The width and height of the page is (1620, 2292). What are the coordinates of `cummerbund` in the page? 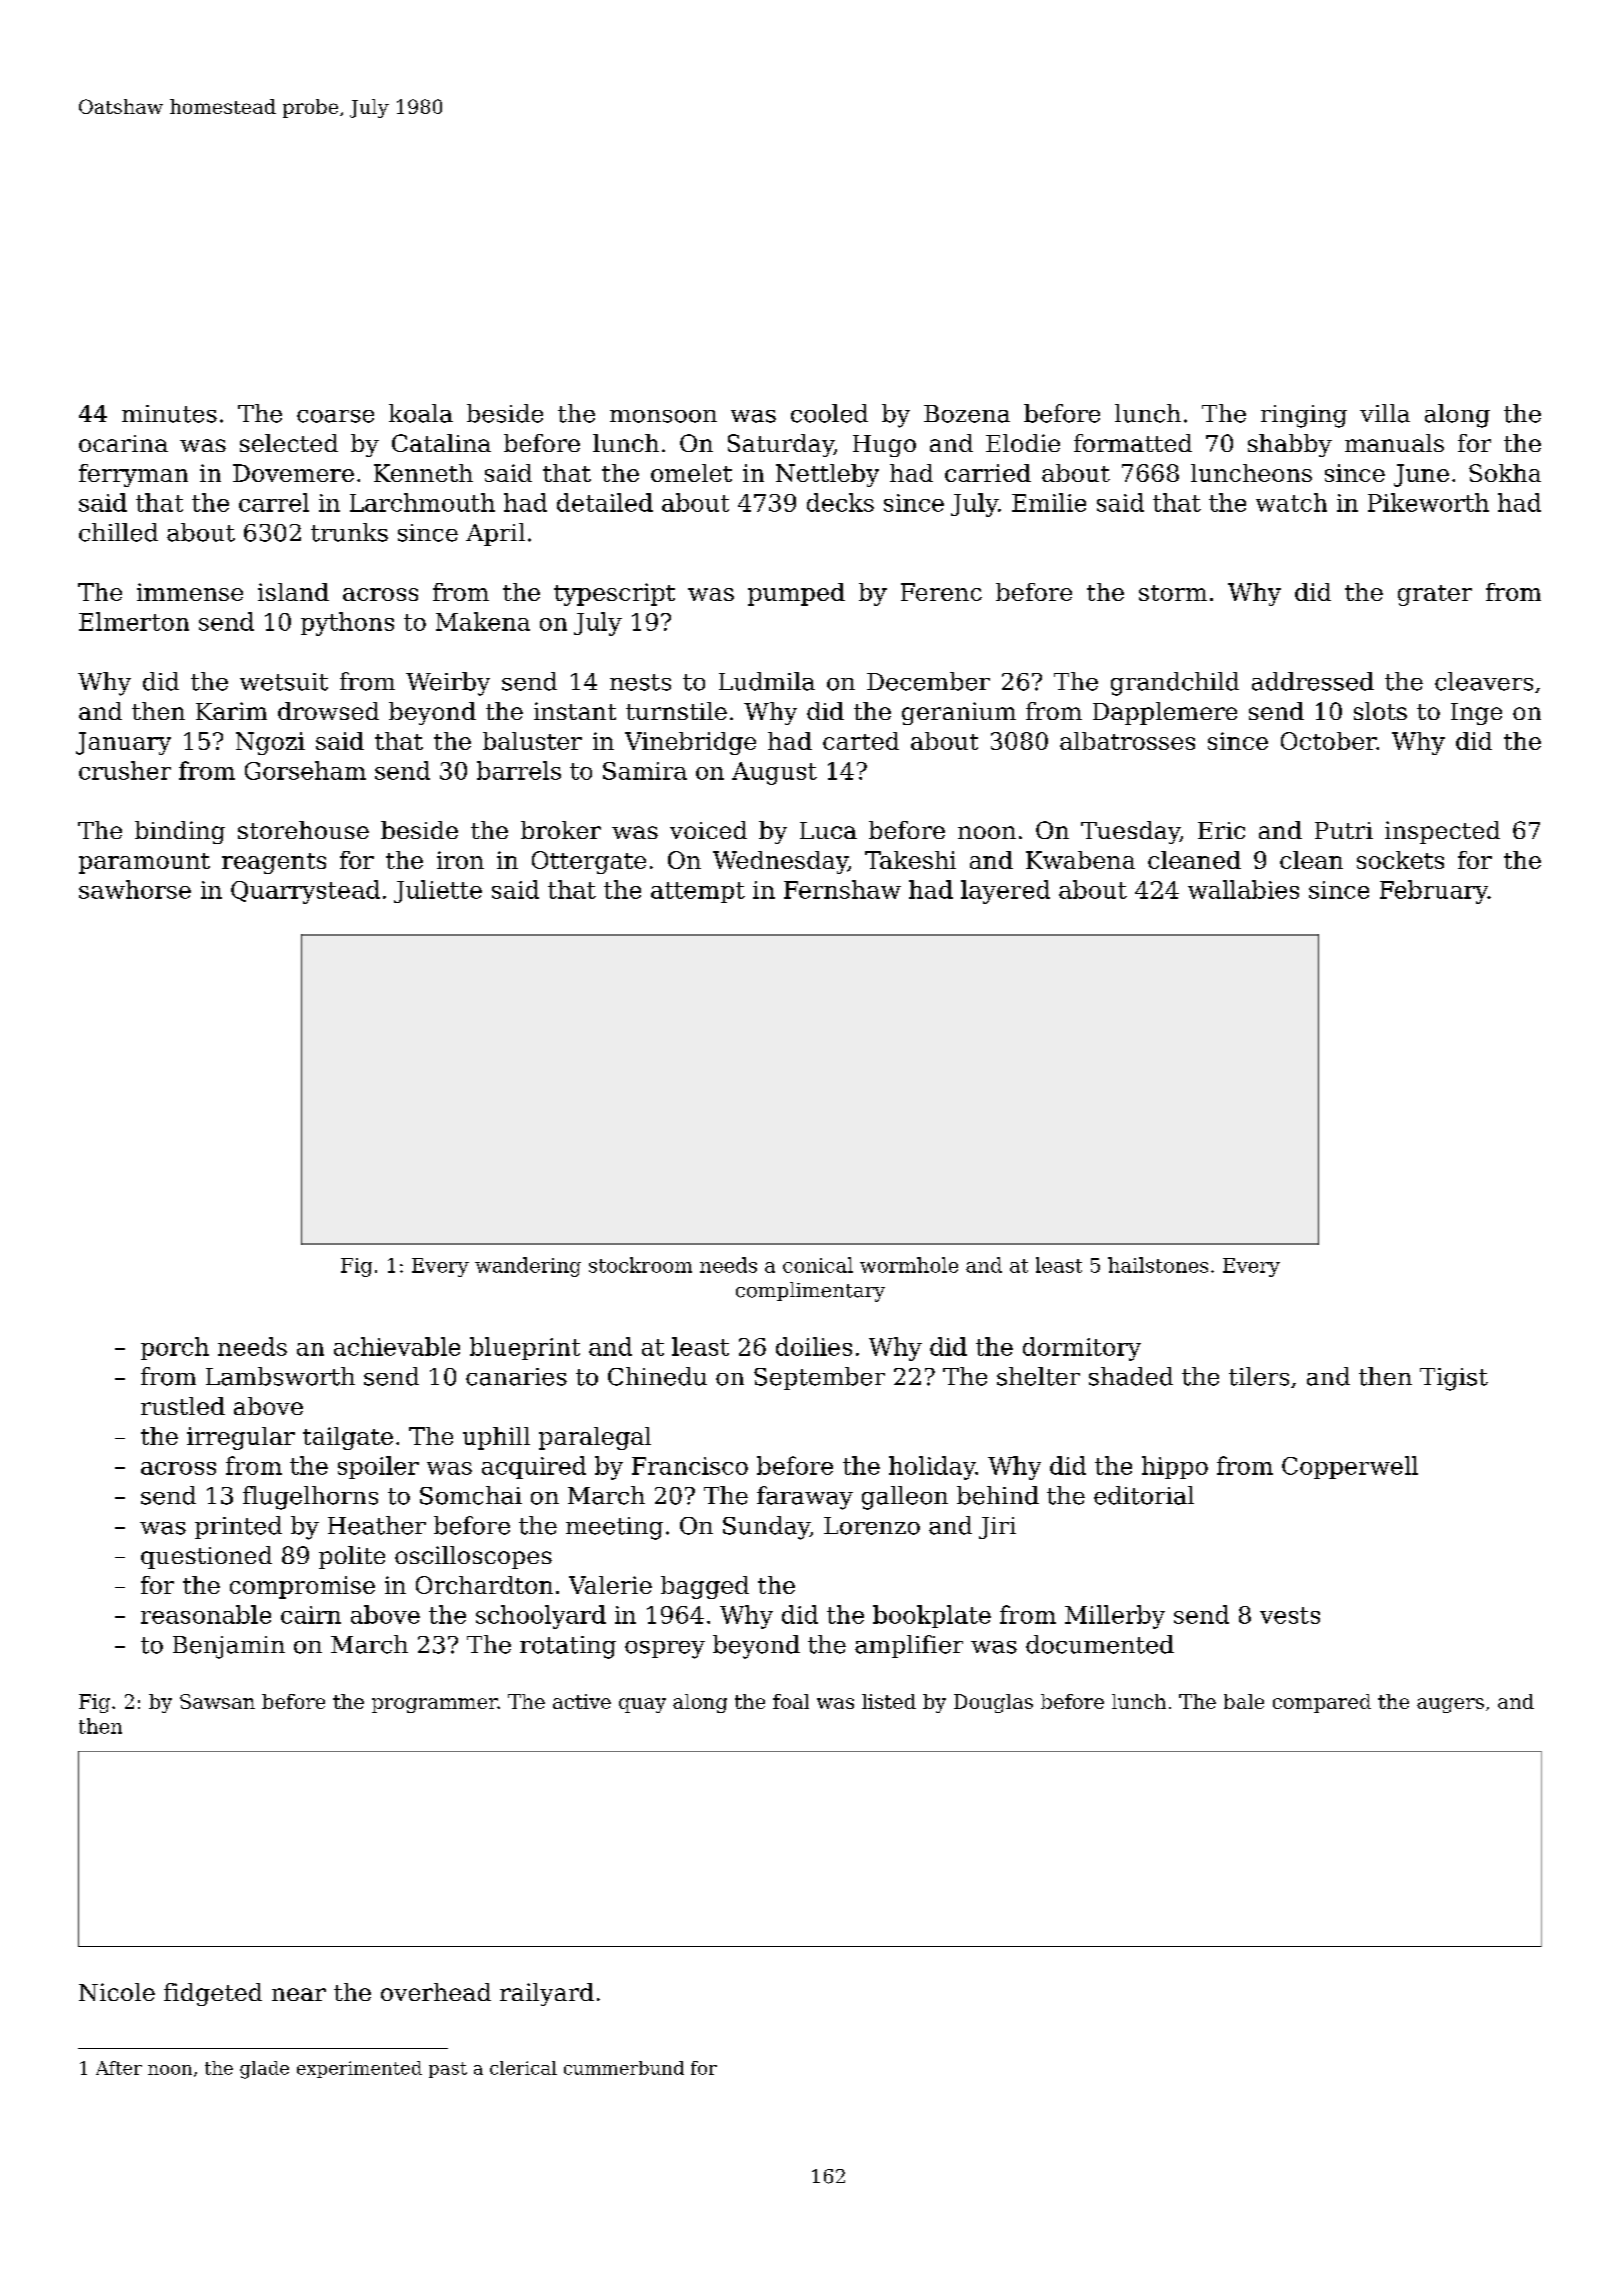 It's located at (624, 2068).
